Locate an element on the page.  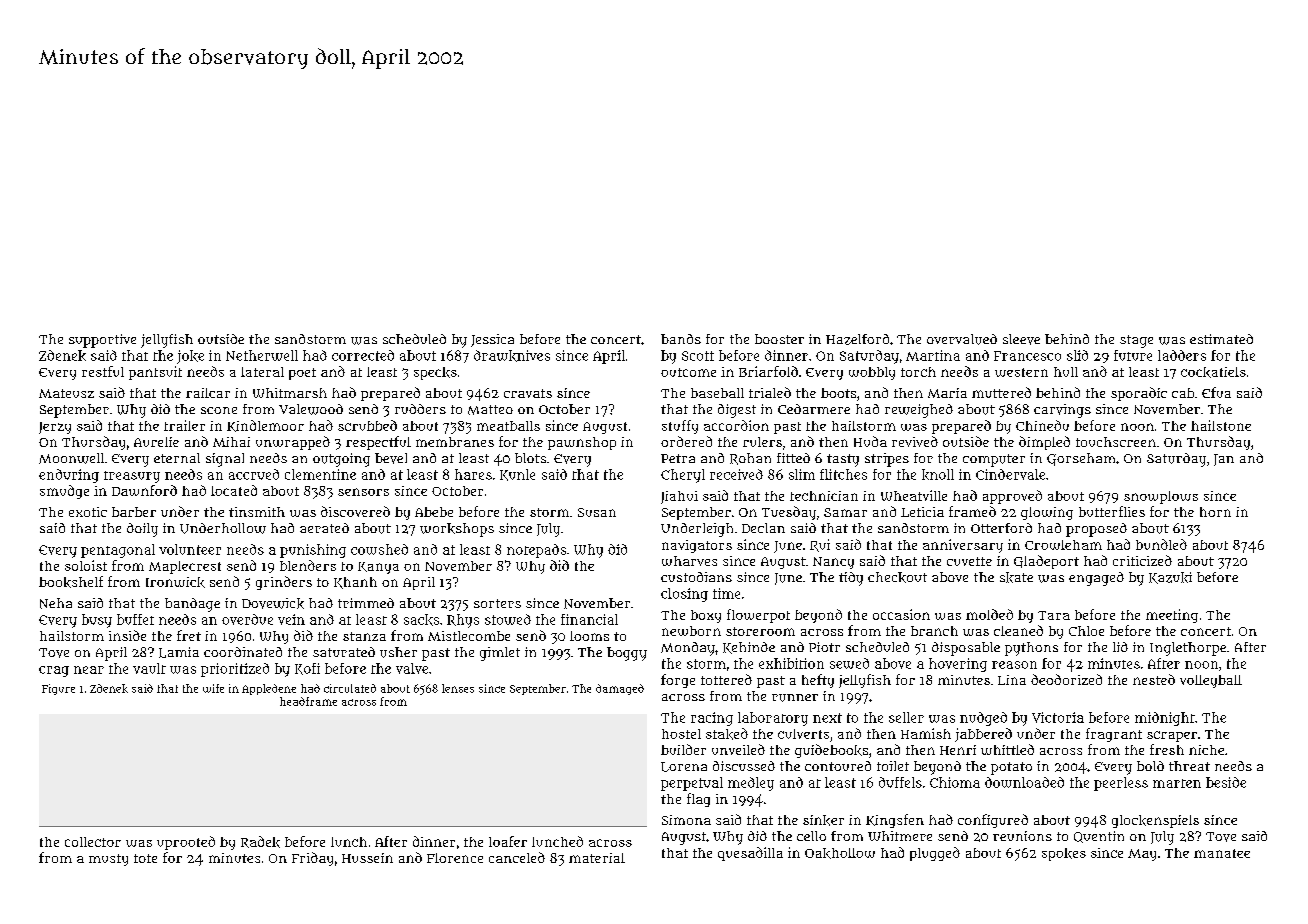
supportive is located at coordinates (102, 341).
